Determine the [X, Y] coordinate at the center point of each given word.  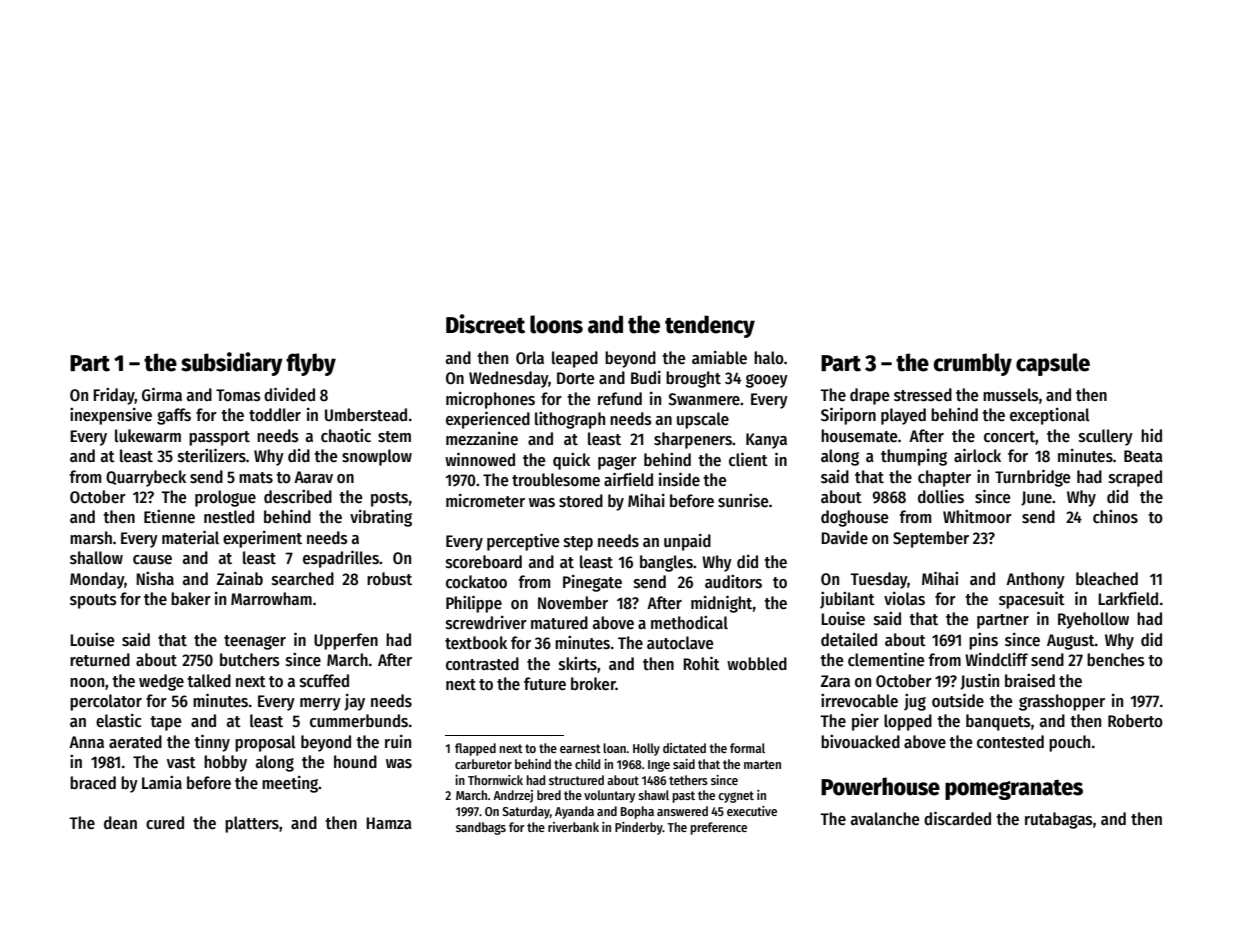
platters [252, 824]
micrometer [485, 501]
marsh [91, 538]
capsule [1053, 364]
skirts [578, 664]
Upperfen [346, 641]
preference [718, 828]
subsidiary [232, 364]
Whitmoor [977, 517]
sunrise [743, 501]
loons [556, 324]
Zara [835, 681]
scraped [1135, 478]
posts [389, 499]
